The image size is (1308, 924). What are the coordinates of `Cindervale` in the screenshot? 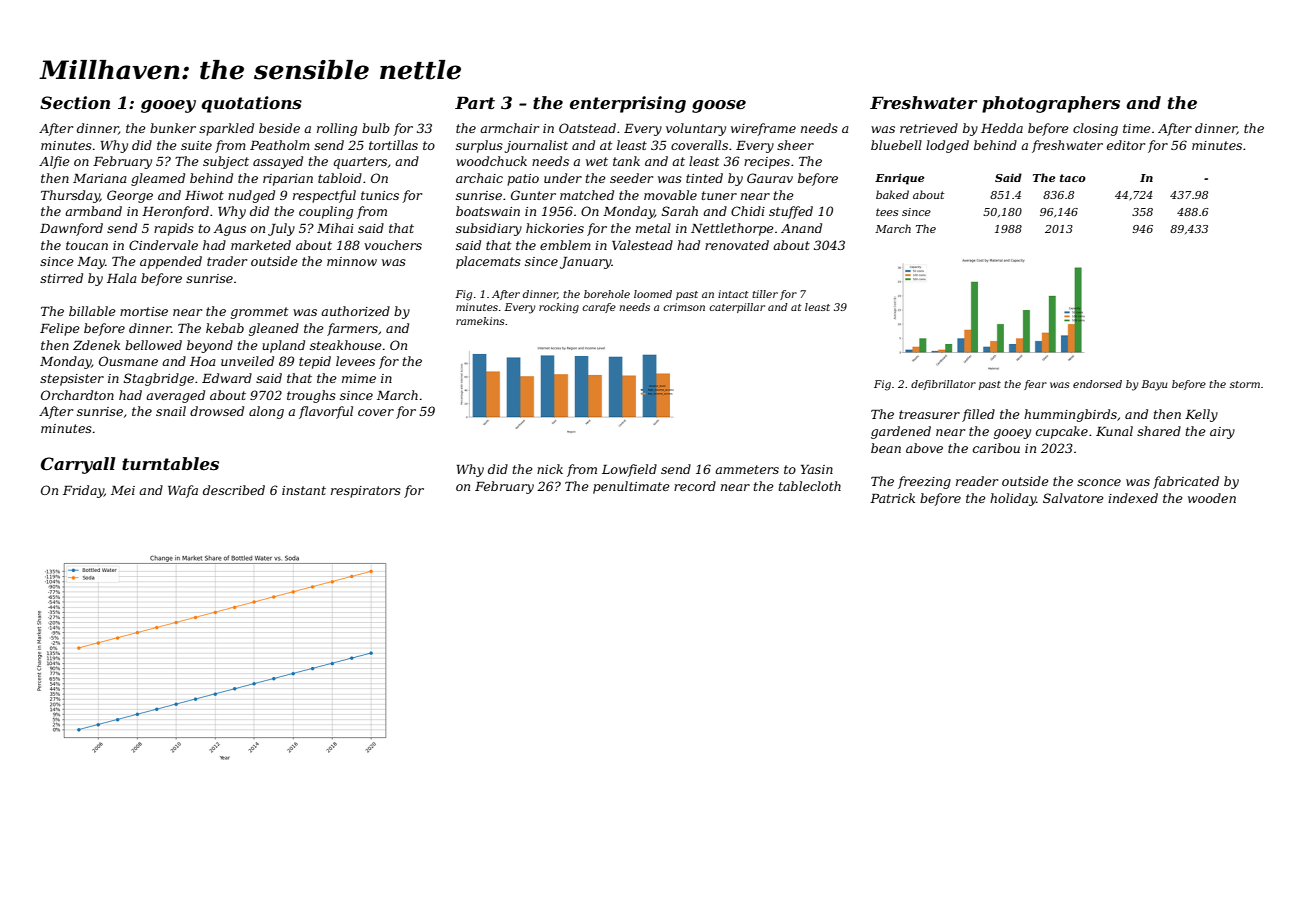 It's located at (163, 245).
